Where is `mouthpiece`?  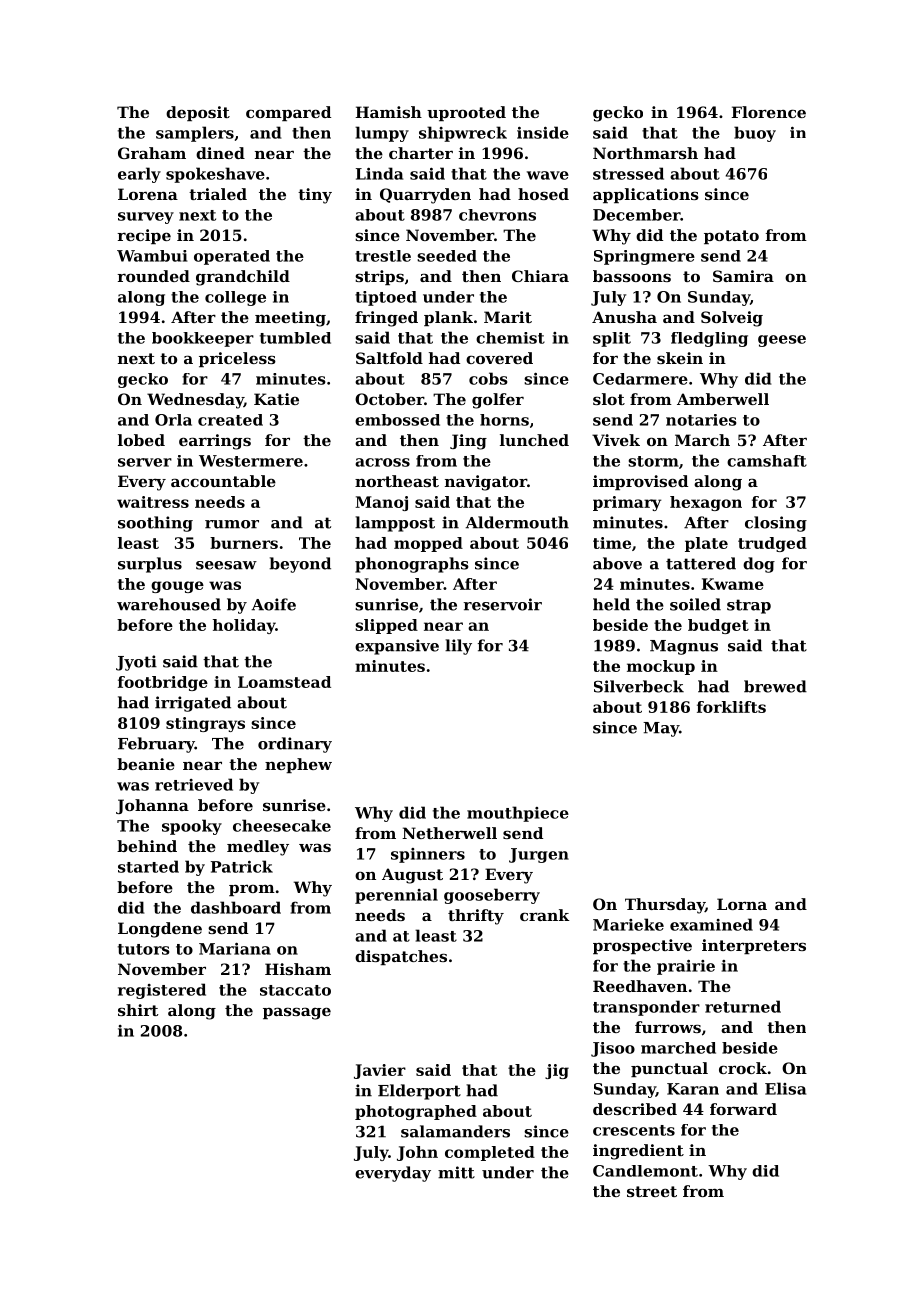
mouthpiece is located at coordinates (518, 814).
